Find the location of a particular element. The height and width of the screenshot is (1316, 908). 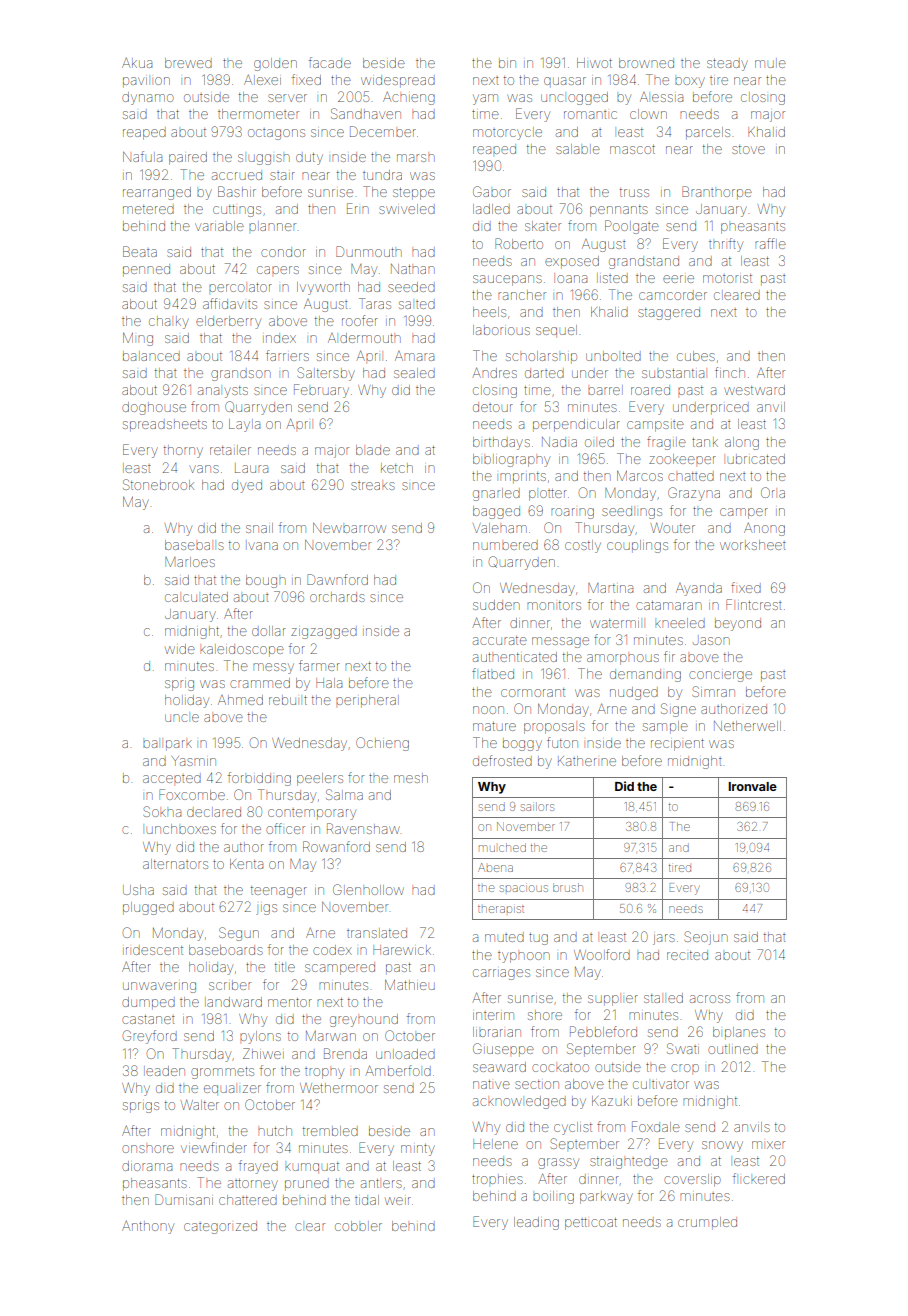

mixer is located at coordinates (768, 1145).
